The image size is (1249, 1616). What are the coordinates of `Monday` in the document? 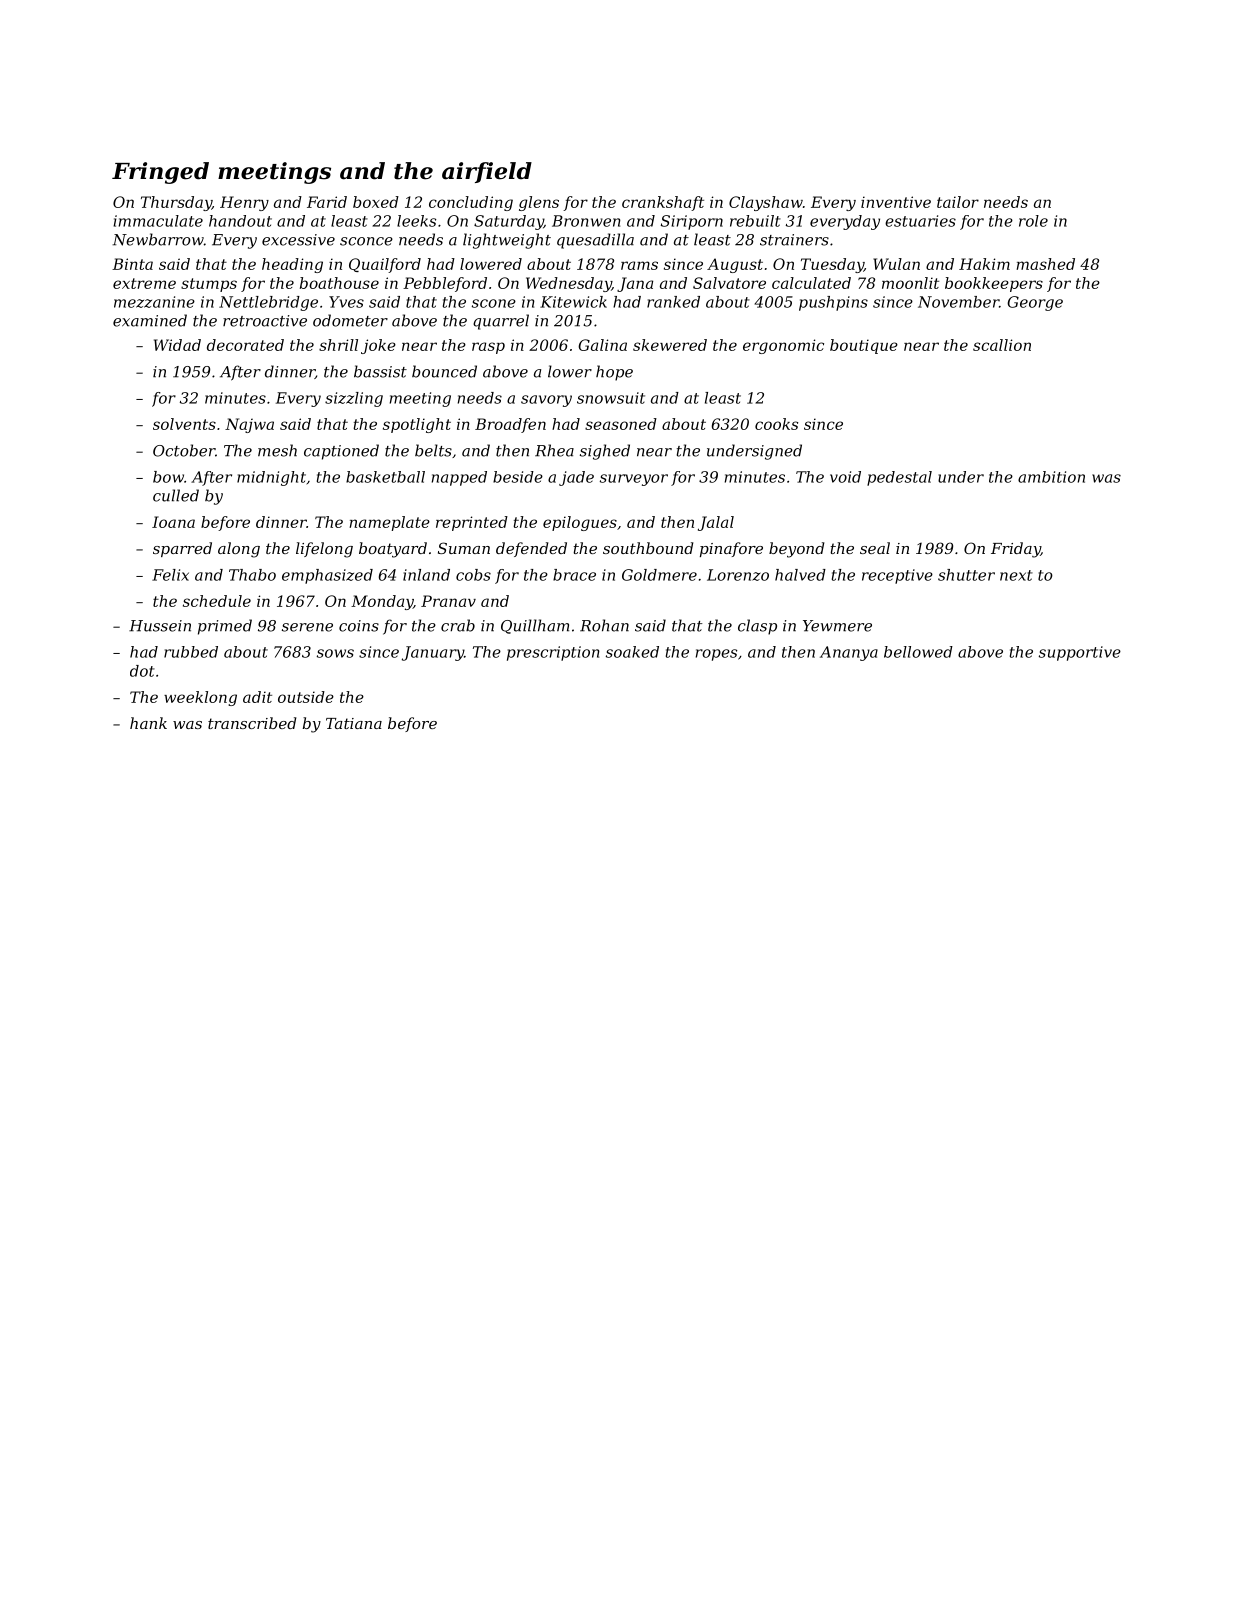 It's located at (382, 602).
